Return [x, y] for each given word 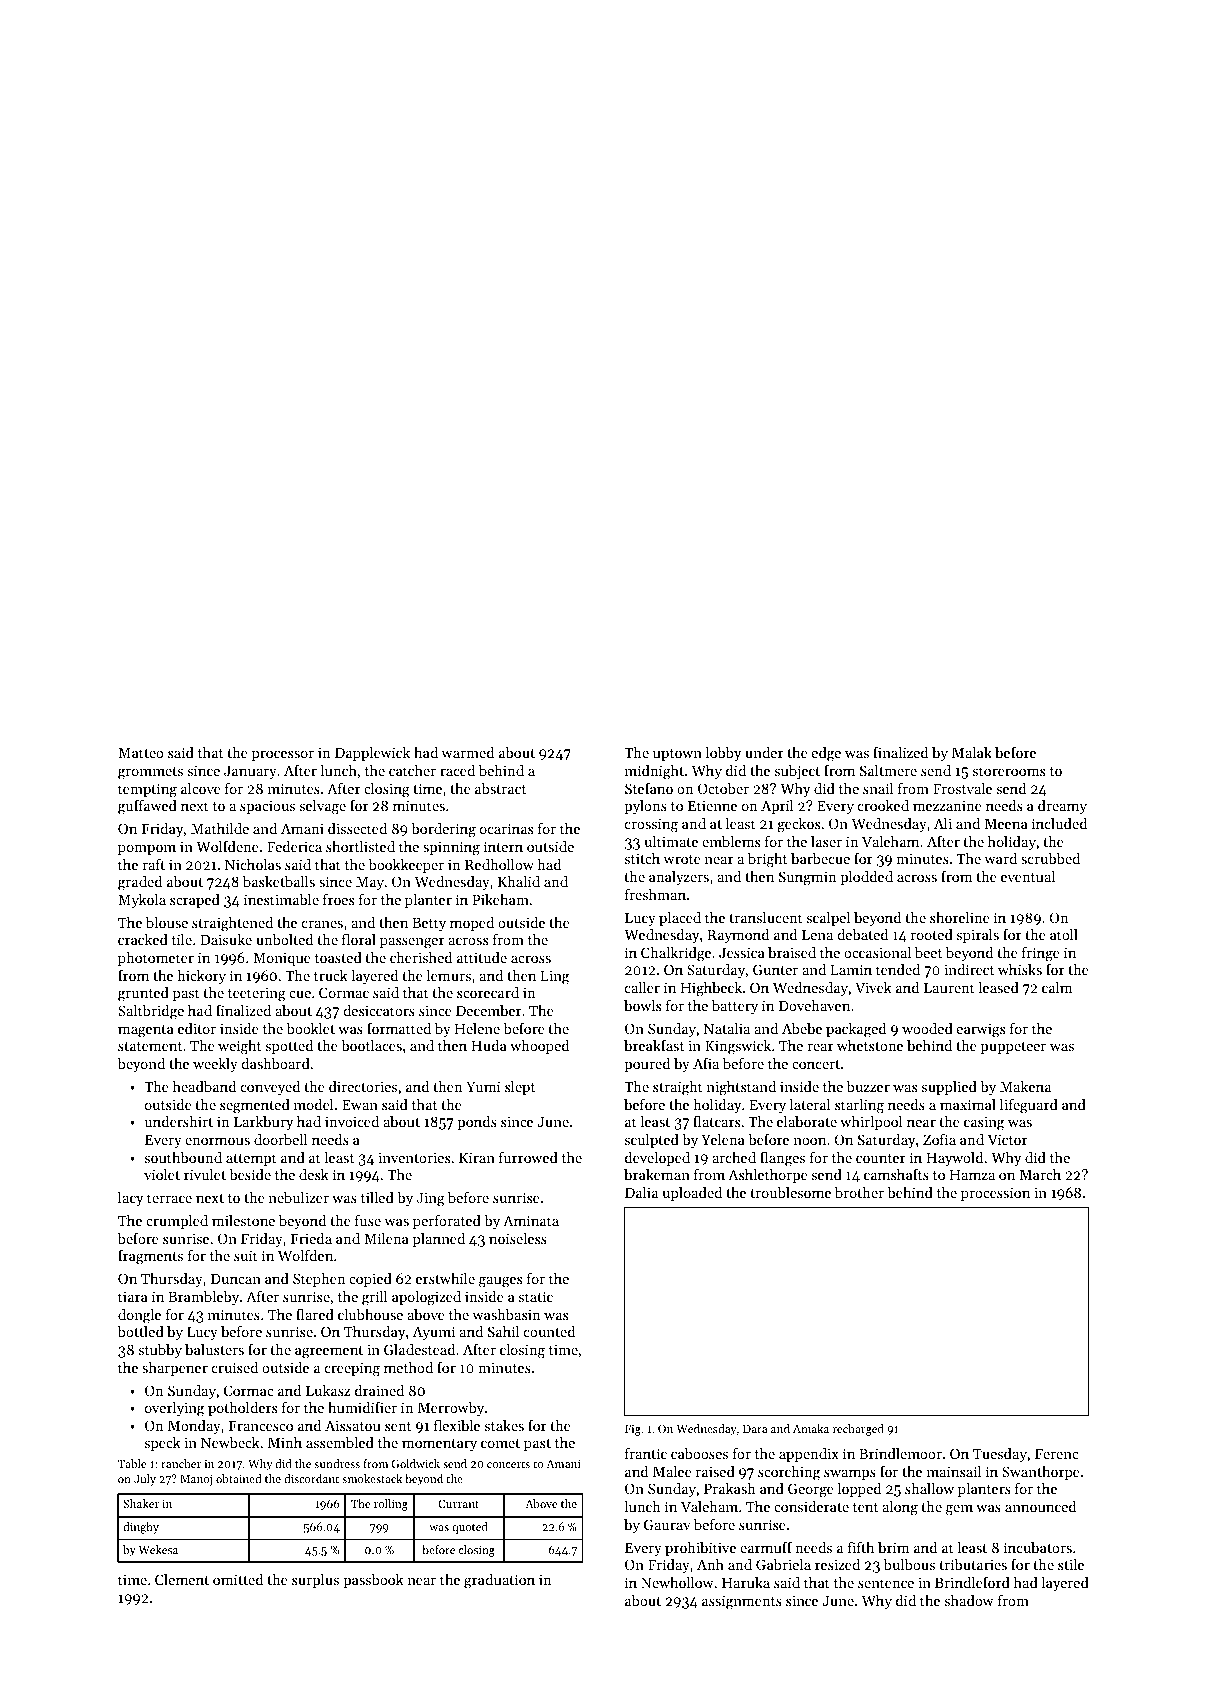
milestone [243, 1220]
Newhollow [677, 1582]
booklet [311, 1028]
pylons [645, 807]
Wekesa [158, 1549]
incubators [1038, 1547]
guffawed [147, 807]
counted [549, 1331]
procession [995, 1194]
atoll [1064, 934]
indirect [969, 969]
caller [642, 987]
